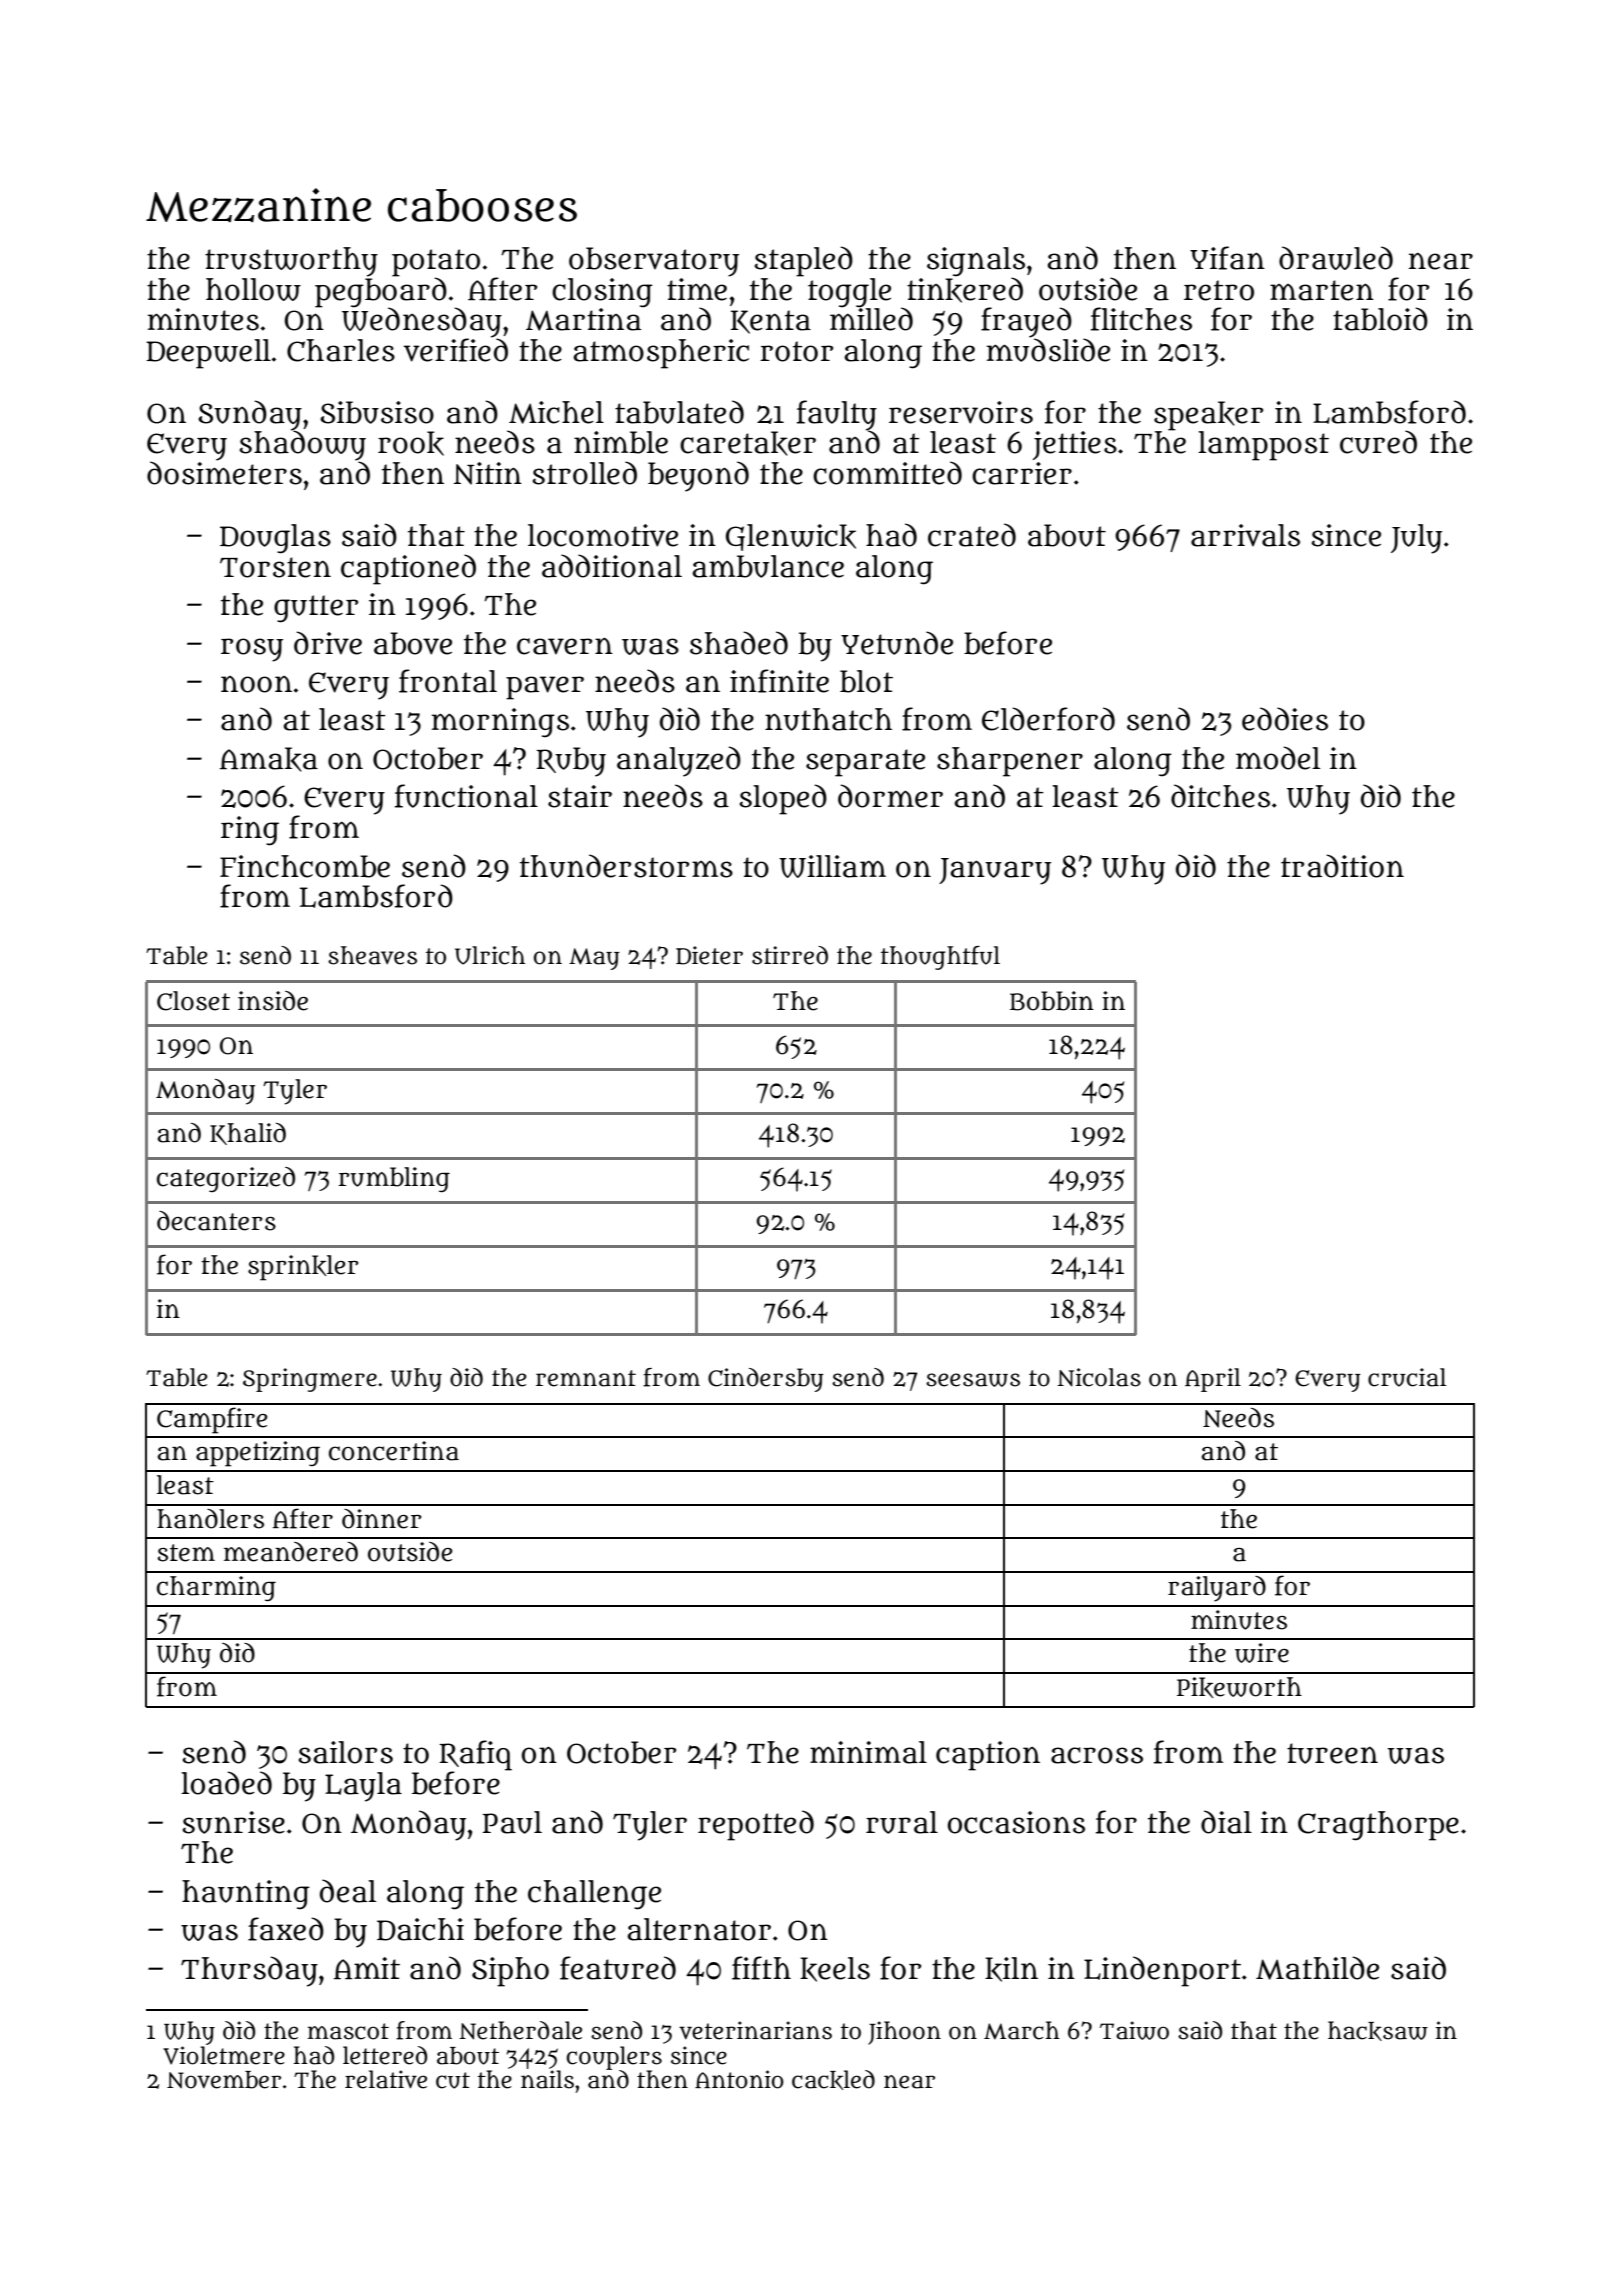 Image resolution: width=1620 pixels, height=2292 pixels. I want to click on remnant, so click(586, 1378).
